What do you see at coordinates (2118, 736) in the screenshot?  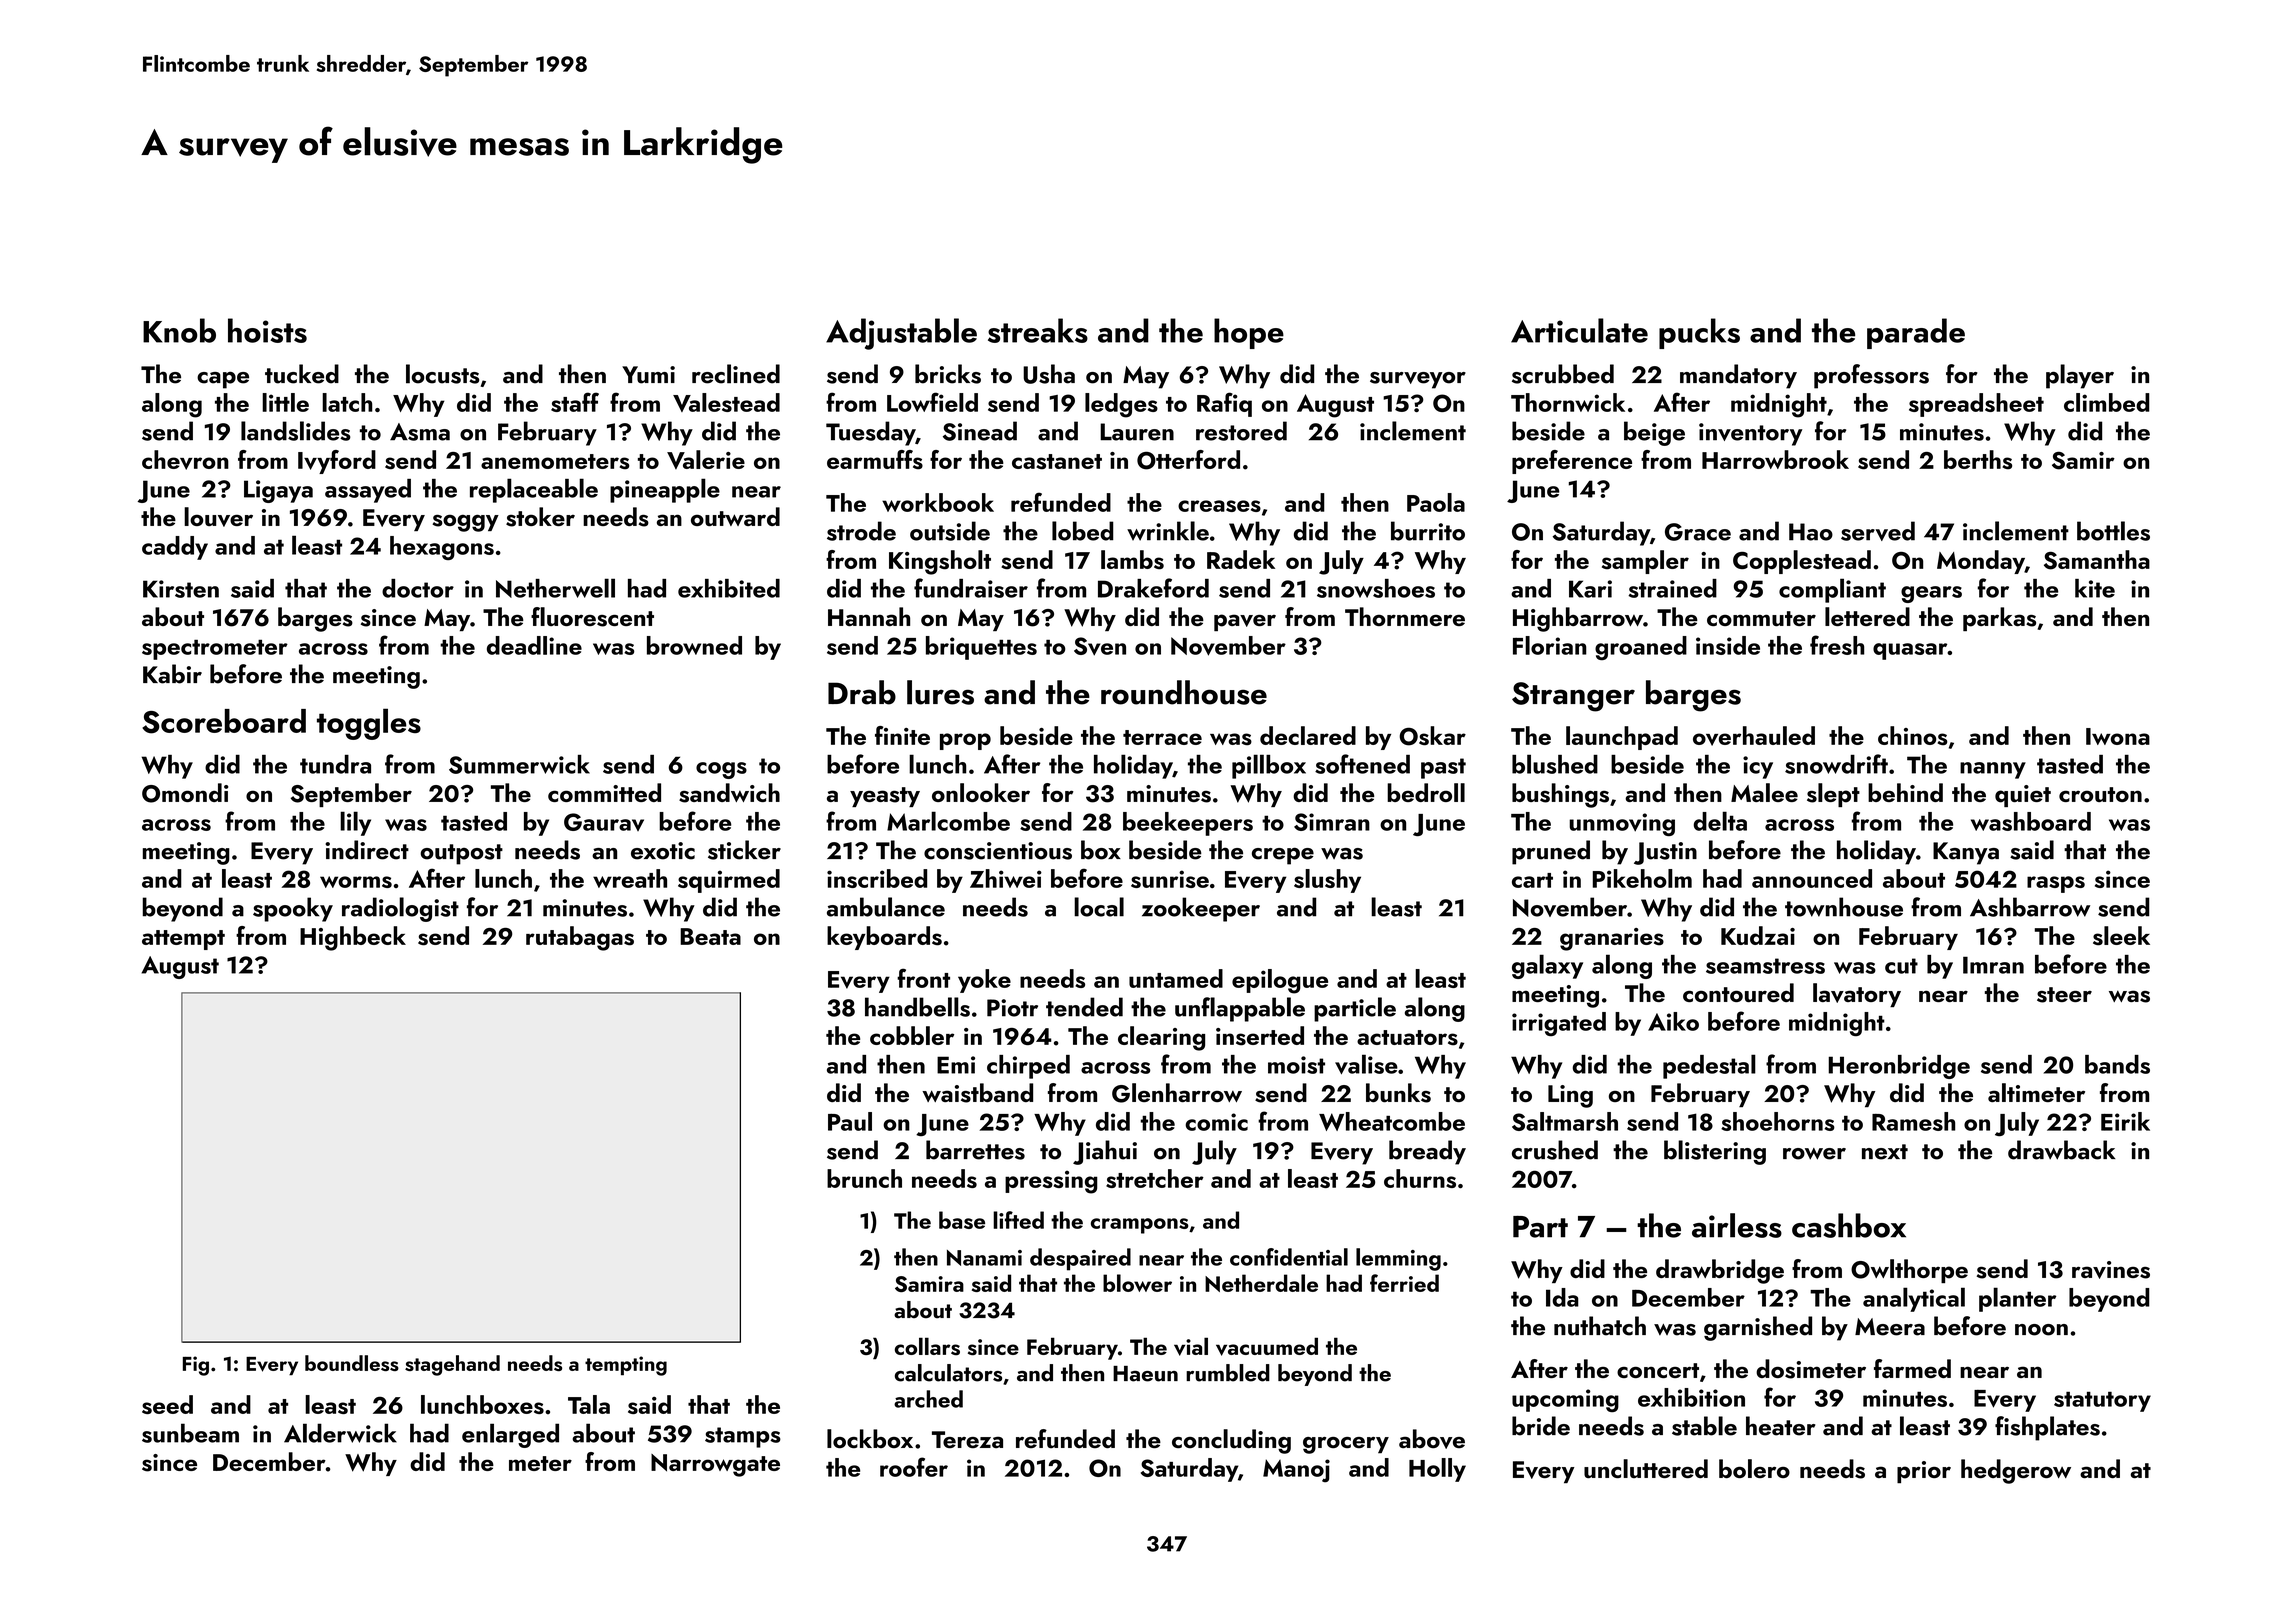 I see `Iwona` at bounding box center [2118, 736].
